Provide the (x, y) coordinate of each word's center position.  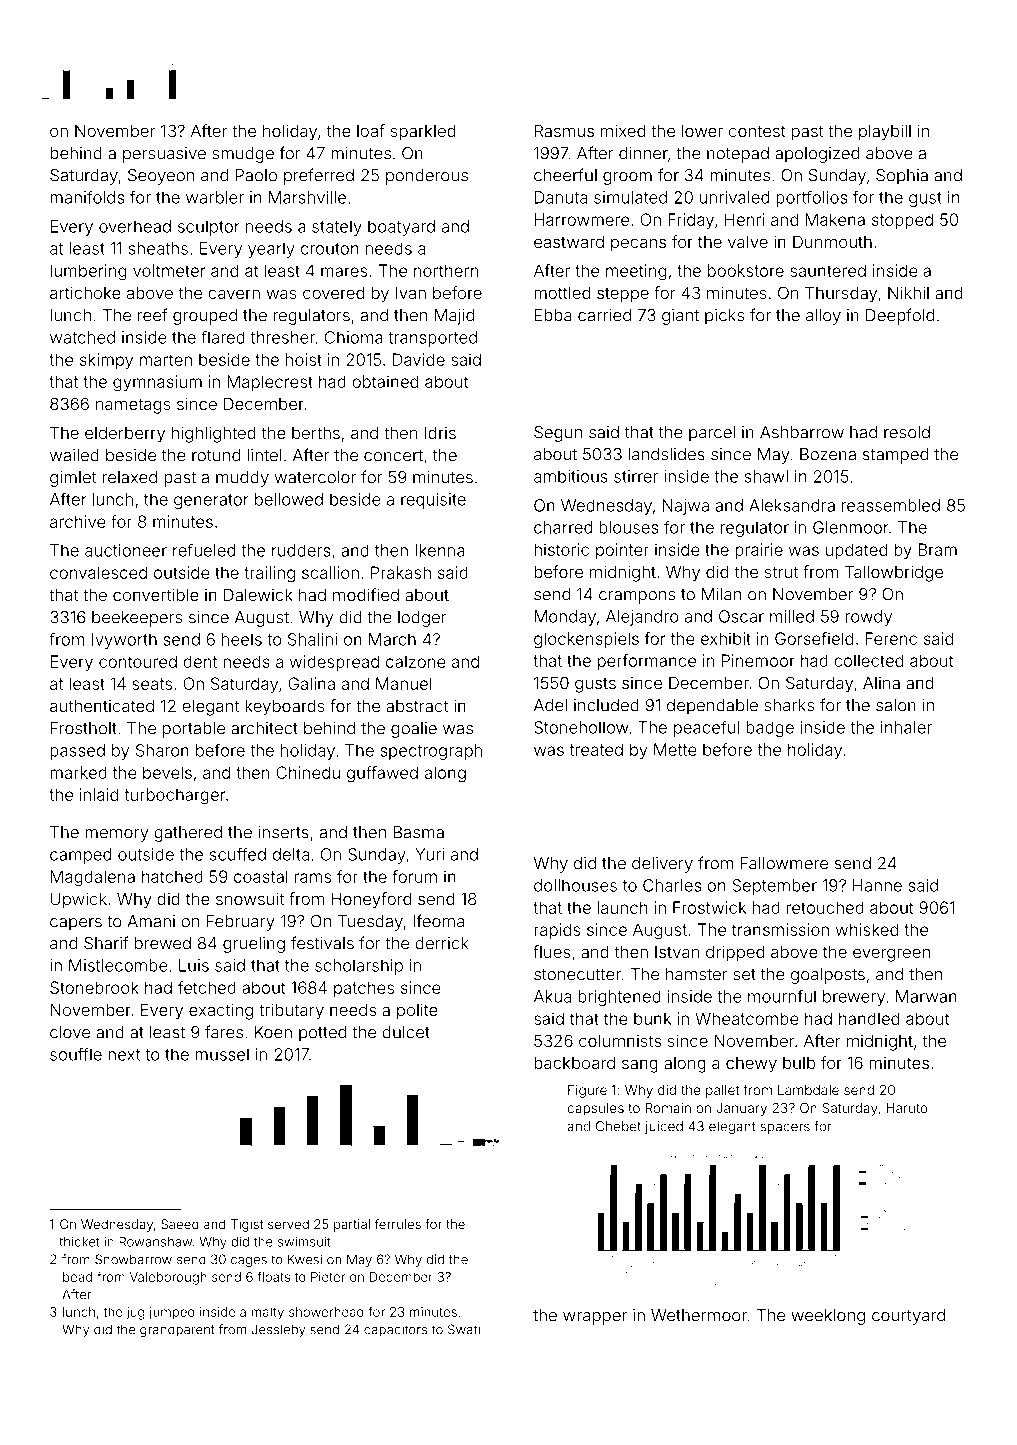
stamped (895, 456)
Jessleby (278, 1330)
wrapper (595, 1318)
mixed (623, 130)
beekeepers (137, 619)
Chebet (618, 1126)
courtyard (908, 1317)
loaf (371, 130)
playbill (885, 132)
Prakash (401, 572)
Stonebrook (94, 987)
